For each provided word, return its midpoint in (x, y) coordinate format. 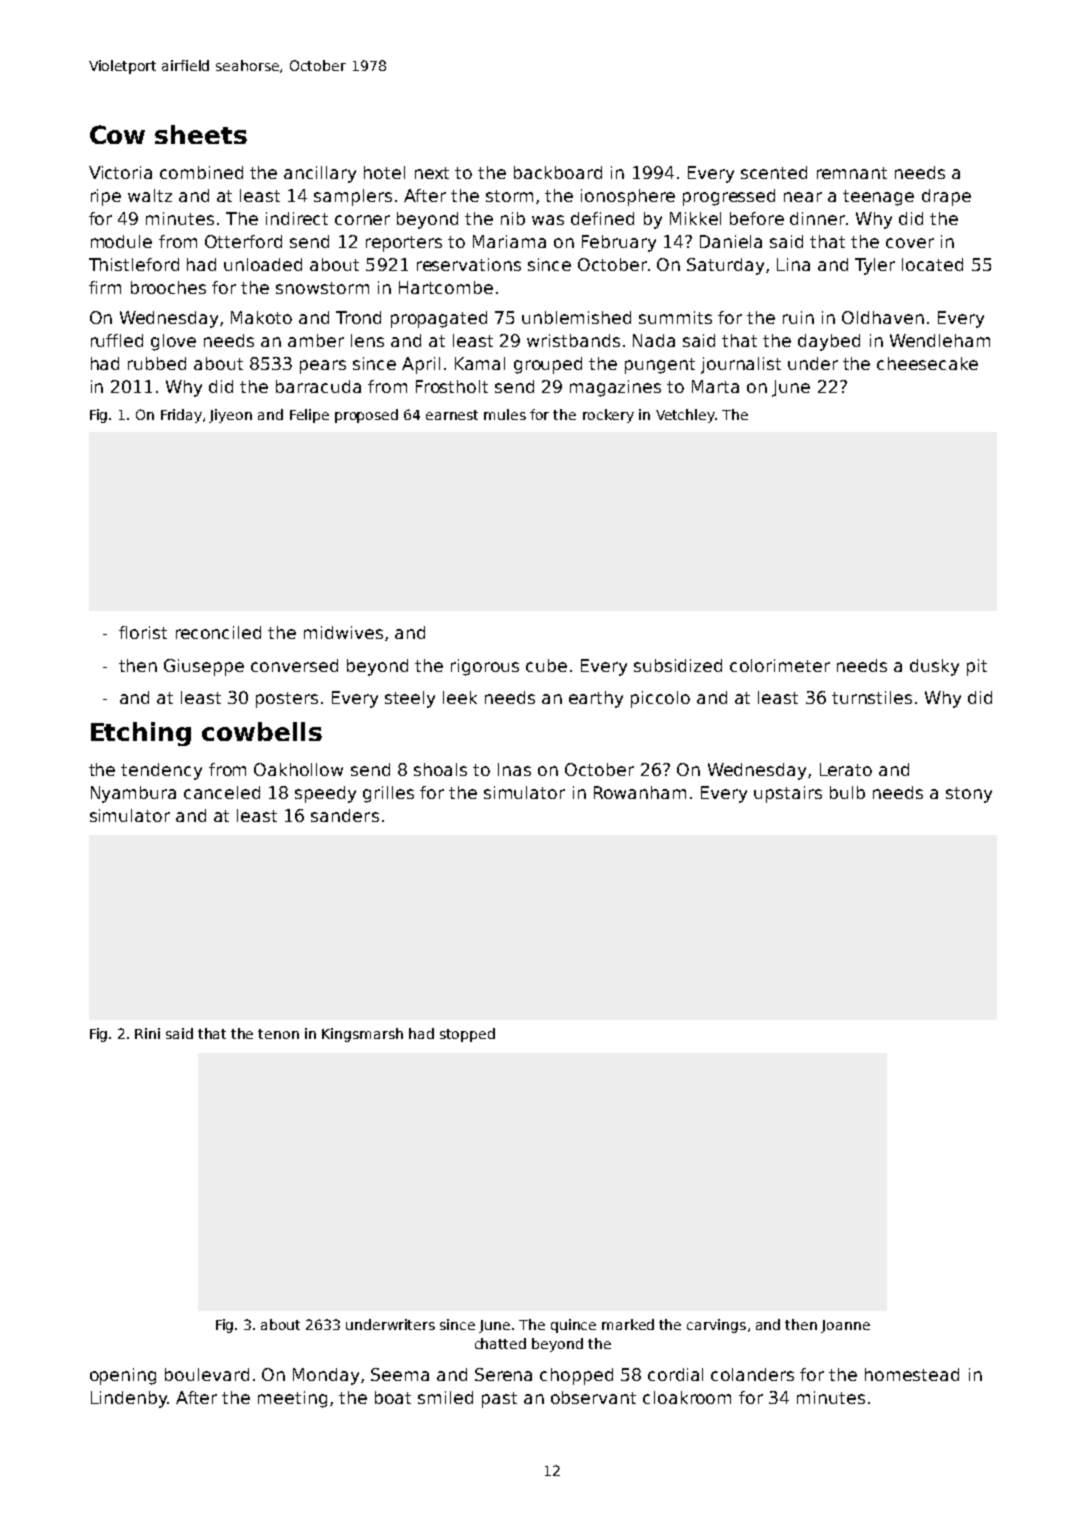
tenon (278, 1034)
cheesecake (927, 363)
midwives (343, 632)
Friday (181, 416)
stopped (467, 1035)
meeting (292, 1399)
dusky (934, 667)
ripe (106, 197)
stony (969, 795)
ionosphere (628, 197)
